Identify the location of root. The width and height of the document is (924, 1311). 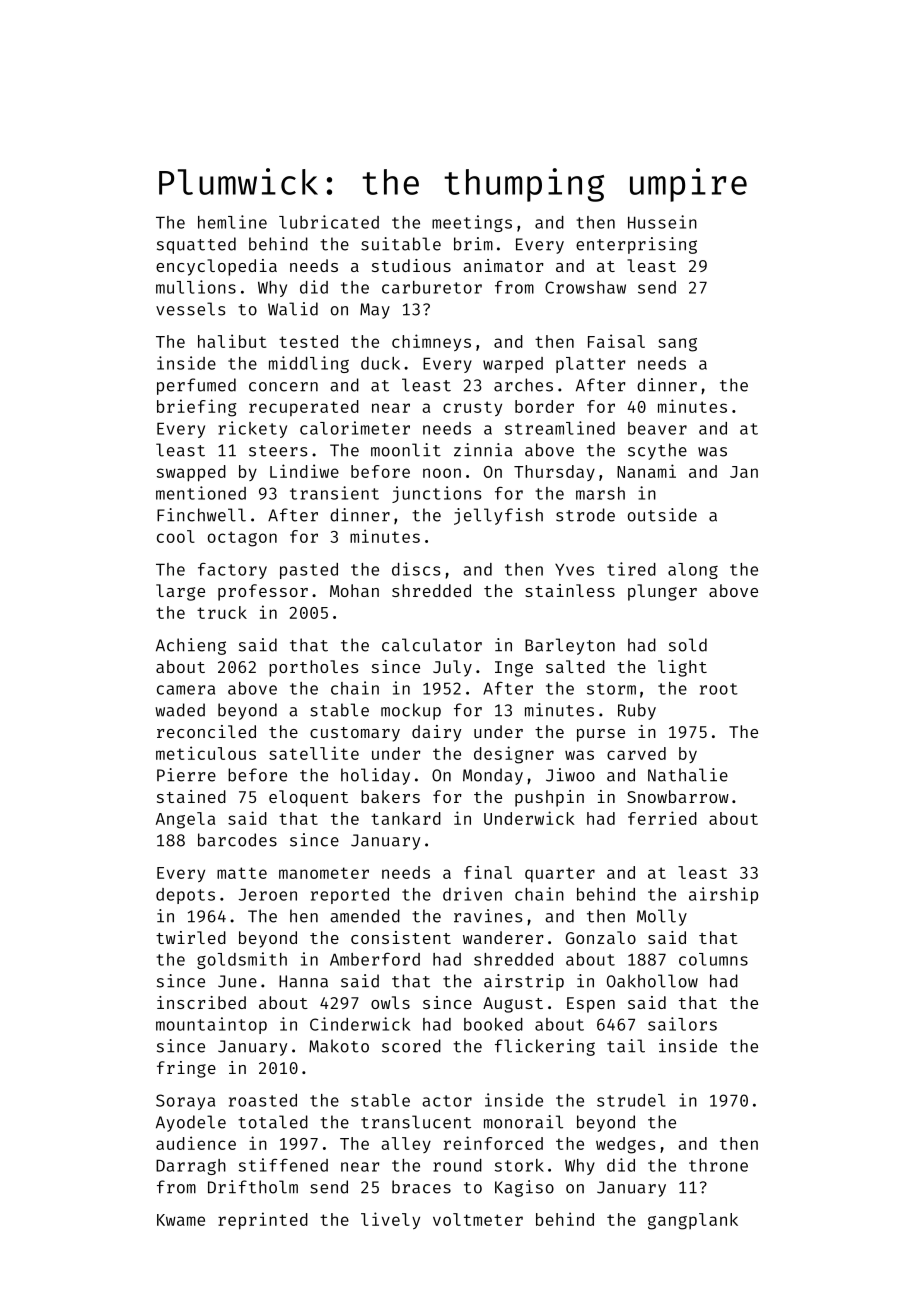
(719, 689).
